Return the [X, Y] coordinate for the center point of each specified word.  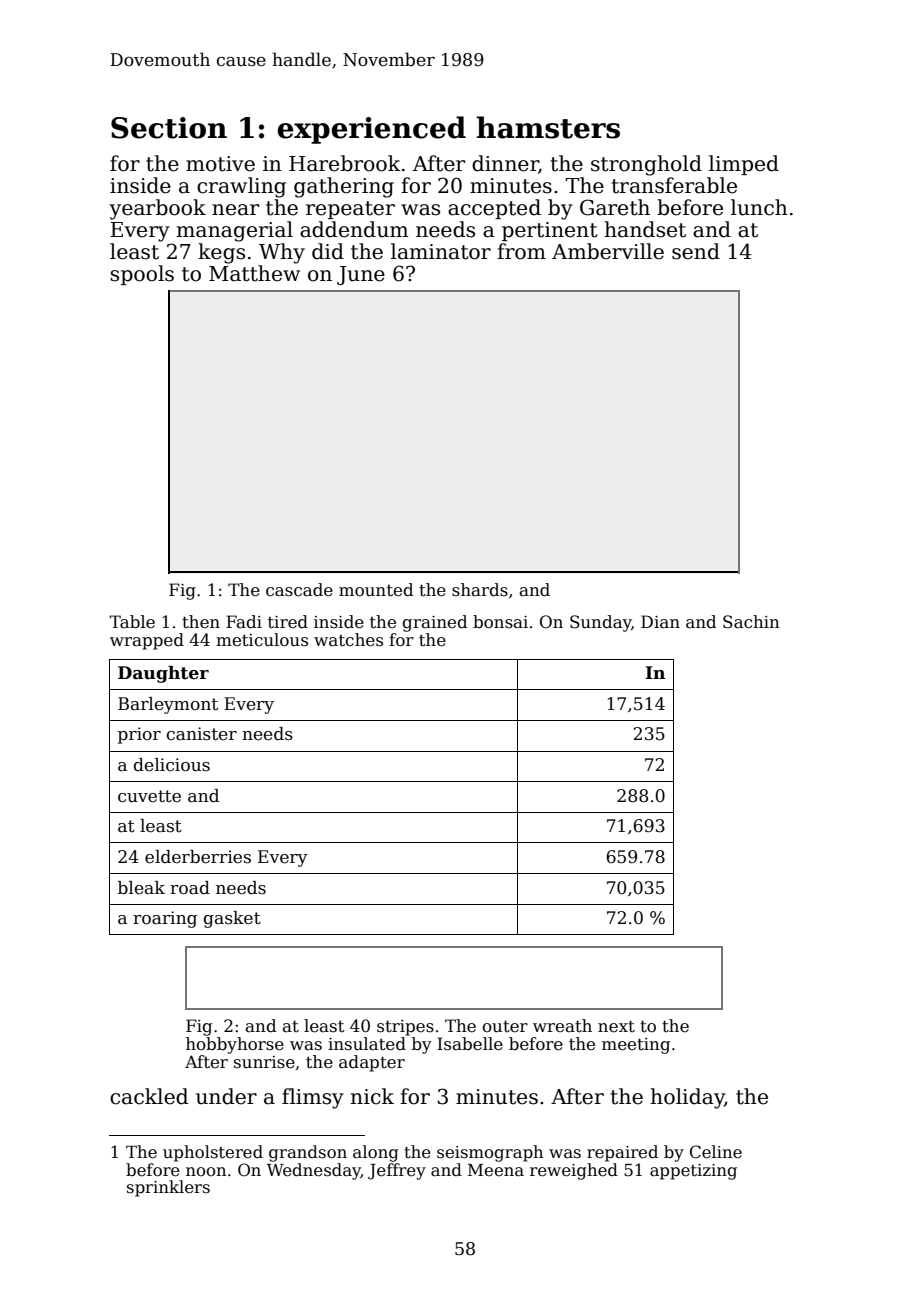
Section [169, 128]
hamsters [548, 127]
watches [348, 640]
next [616, 1026]
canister [202, 734]
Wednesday [314, 1171]
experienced [371, 130]
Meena [496, 1170]
